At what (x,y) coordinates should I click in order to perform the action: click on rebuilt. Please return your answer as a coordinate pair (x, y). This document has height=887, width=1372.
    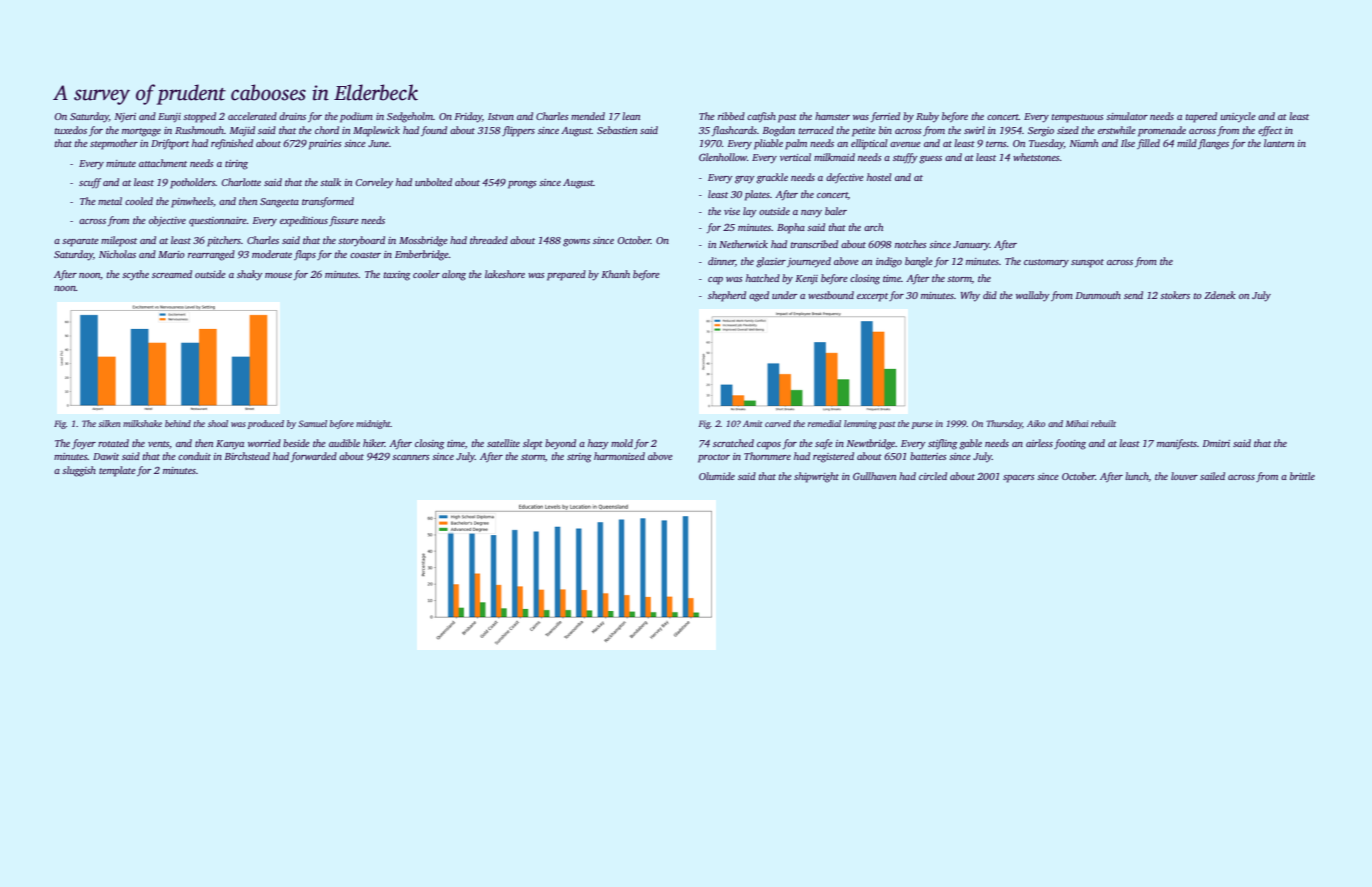
    Looking at the image, I should click on (1103, 423).
